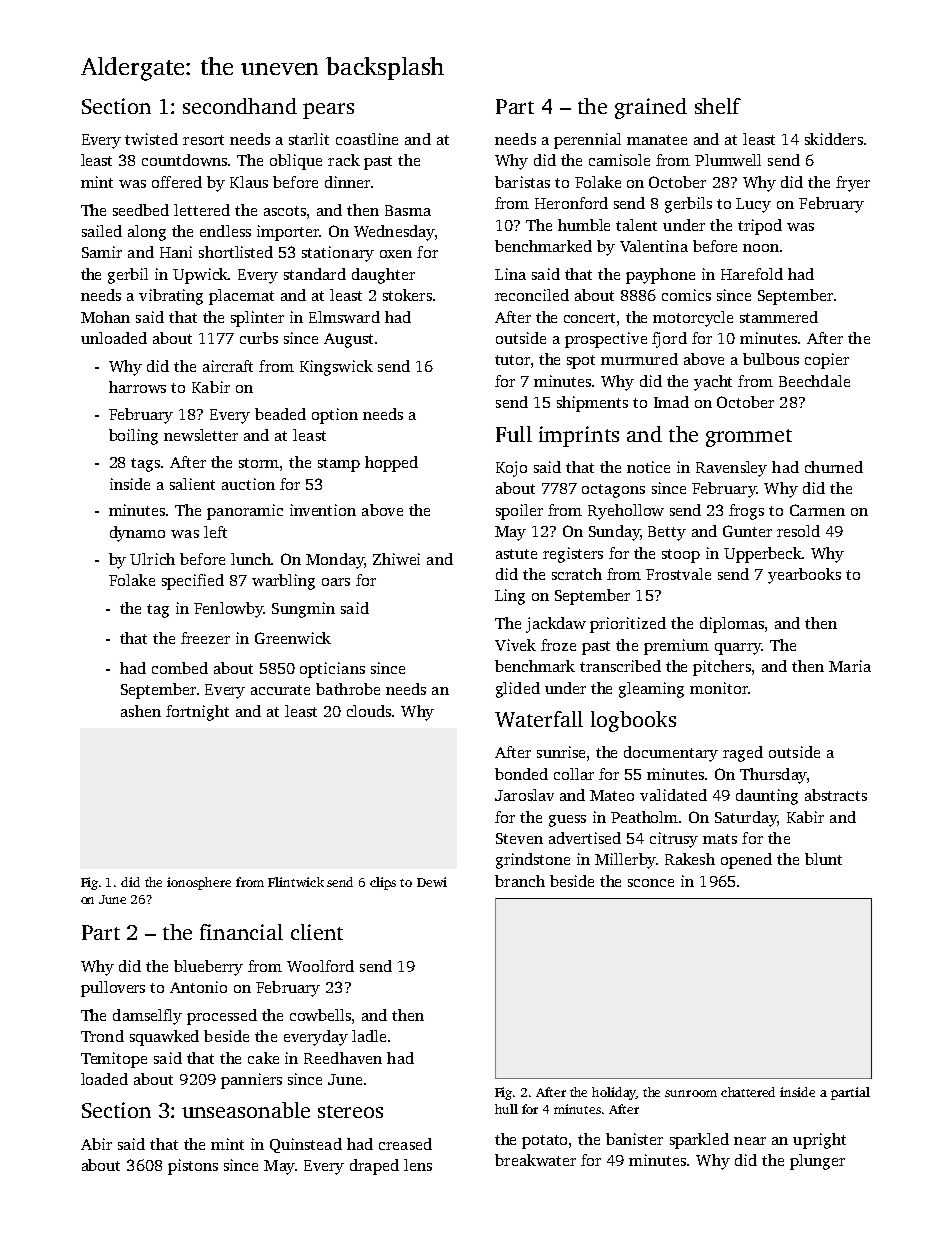 The height and width of the screenshot is (1233, 952). What do you see at coordinates (259, 338) in the screenshot?
I see `curbs` at bounding box center [259, 338].
